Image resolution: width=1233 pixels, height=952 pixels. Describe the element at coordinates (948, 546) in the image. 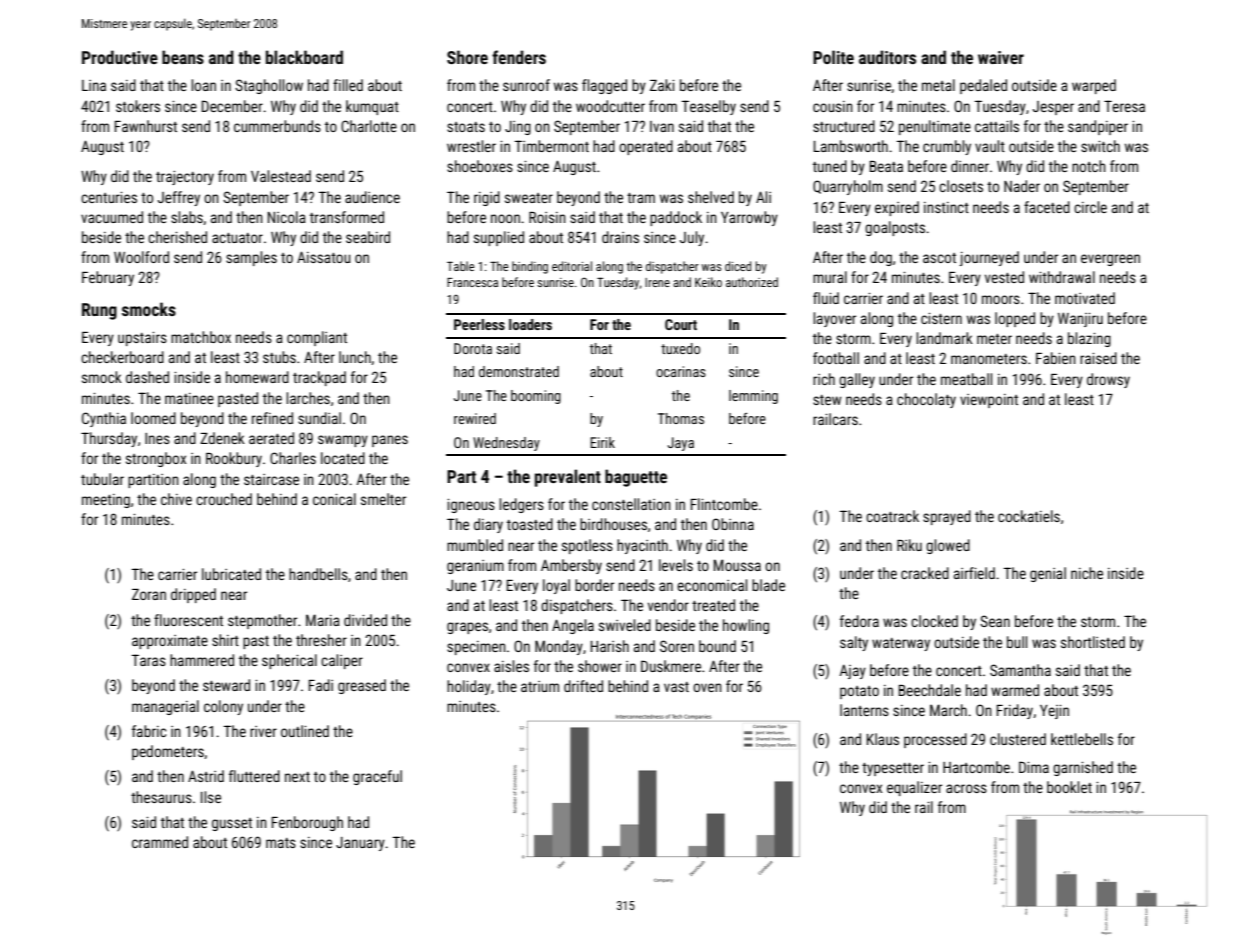

I see `glowed` at that location.
